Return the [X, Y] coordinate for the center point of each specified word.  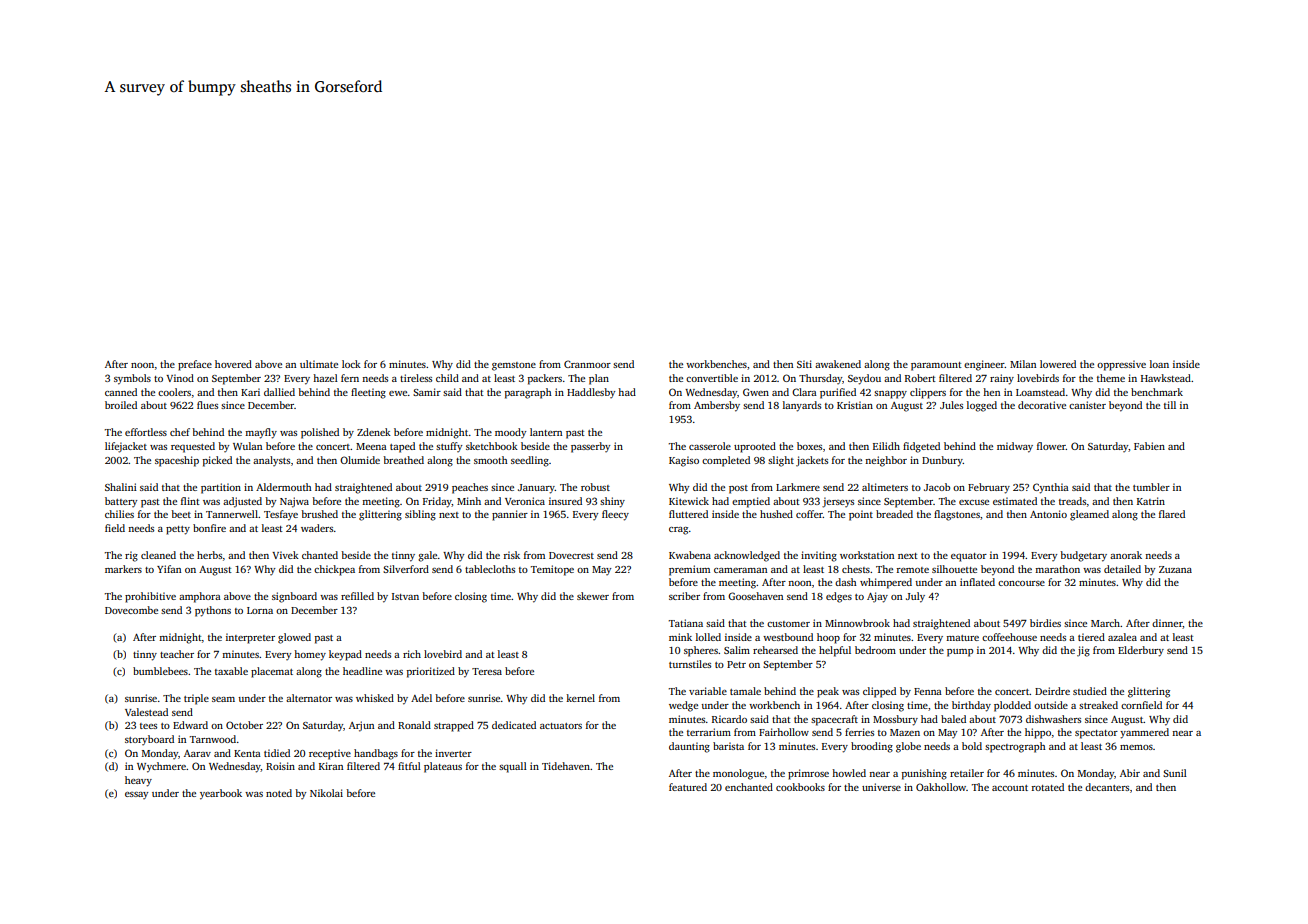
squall [513, 767]
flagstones [957, 515]
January [536, 489]
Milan [1023, 364]
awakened [838, 364]
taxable [231, 671]
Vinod [180, 378]
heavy [138, 781]
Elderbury [1141, 651]
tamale [745, 691]
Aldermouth [284, 487]
